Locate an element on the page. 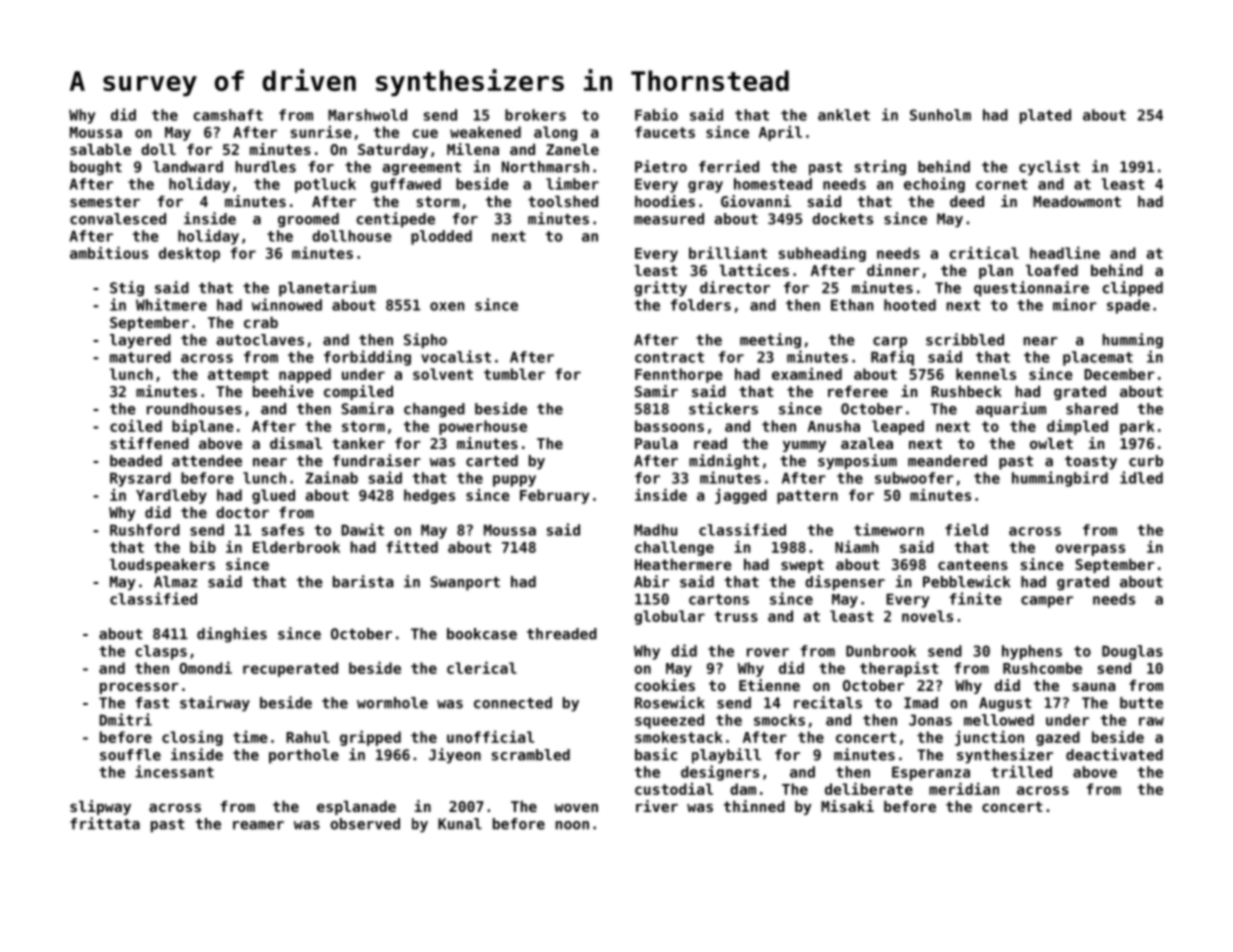  truss is located at coordinates (736, 616).
